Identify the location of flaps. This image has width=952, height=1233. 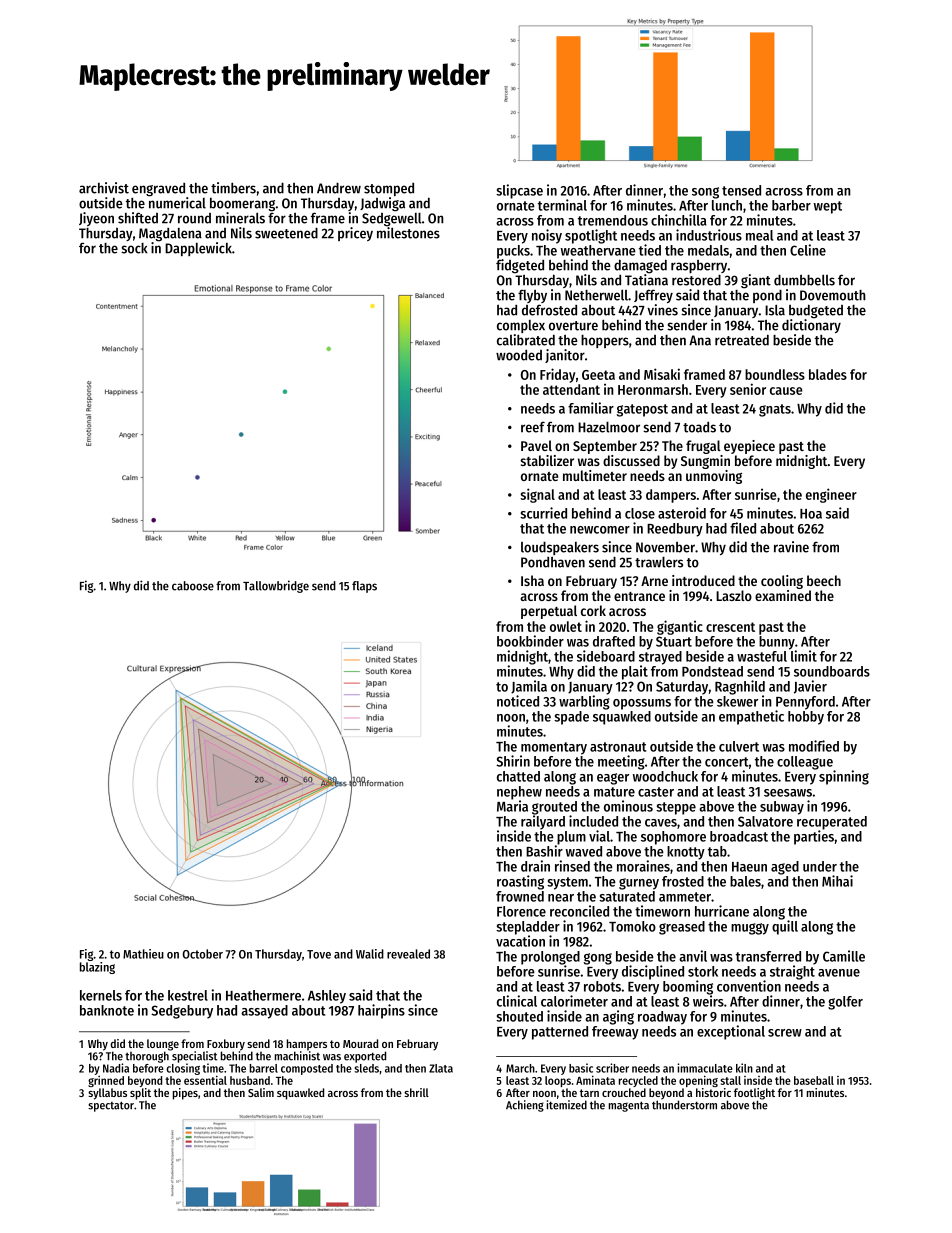
(364, 587).
